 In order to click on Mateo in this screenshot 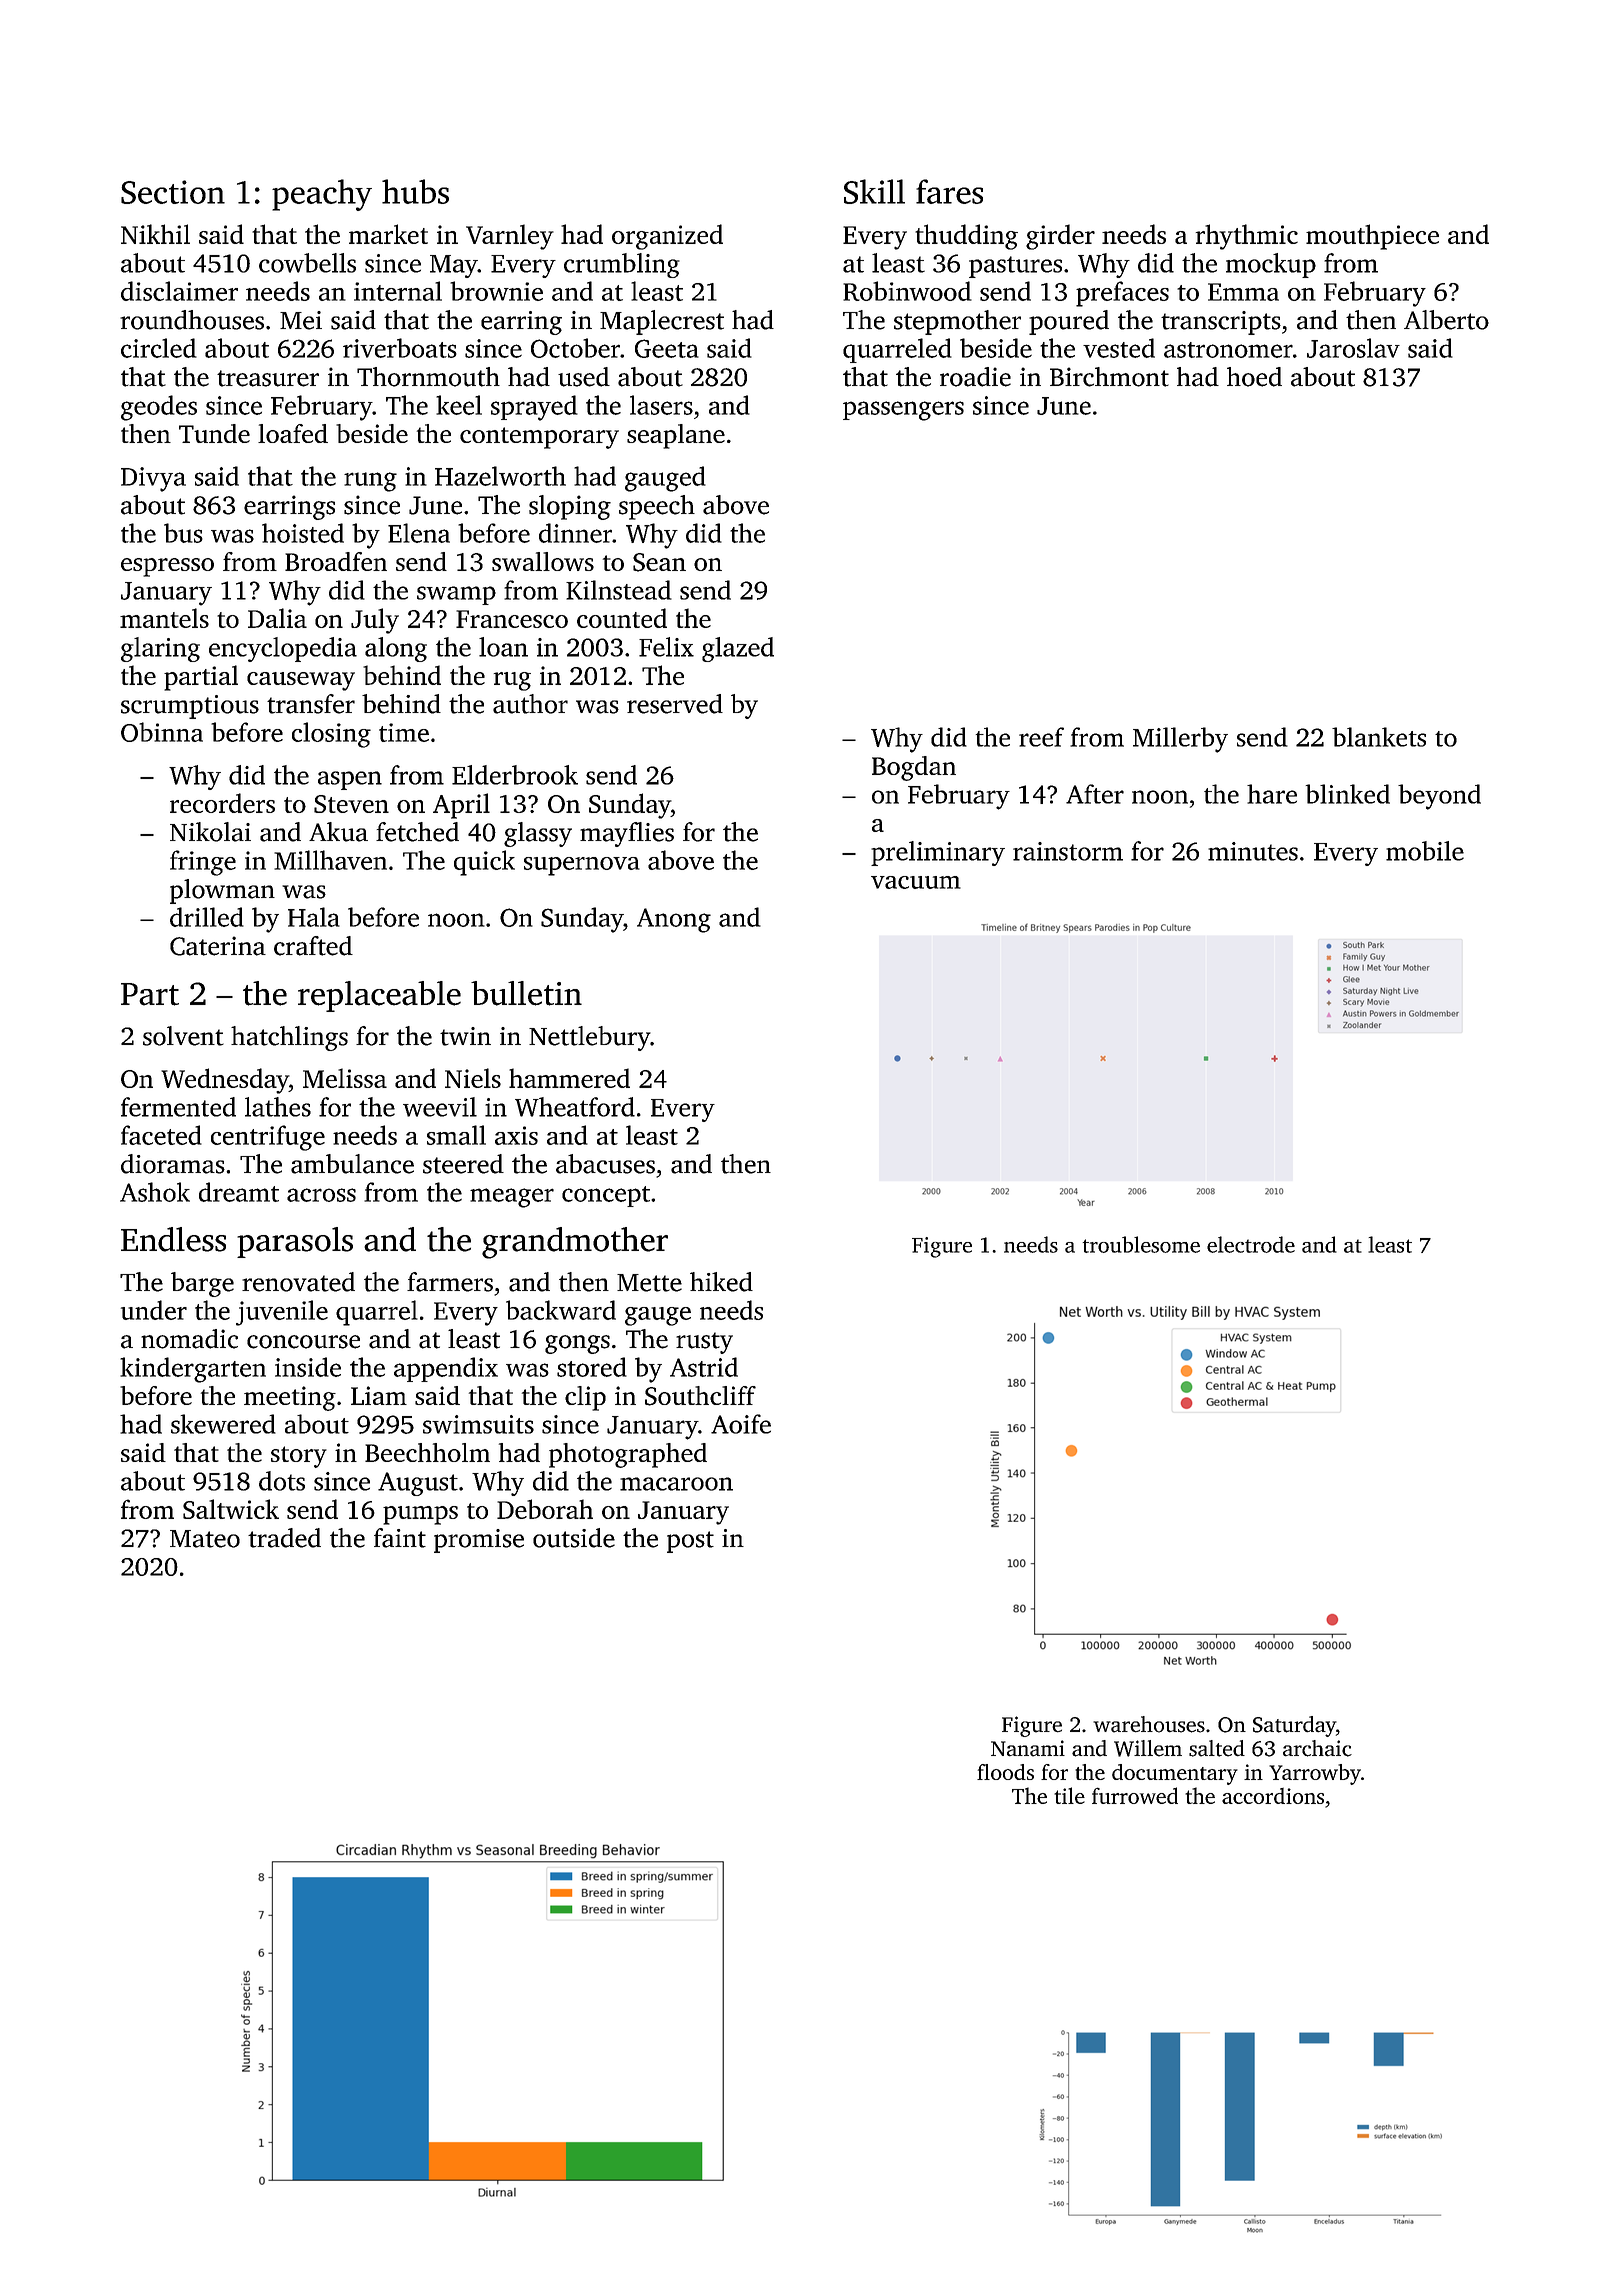, I will do `click(205, 1539)`.
